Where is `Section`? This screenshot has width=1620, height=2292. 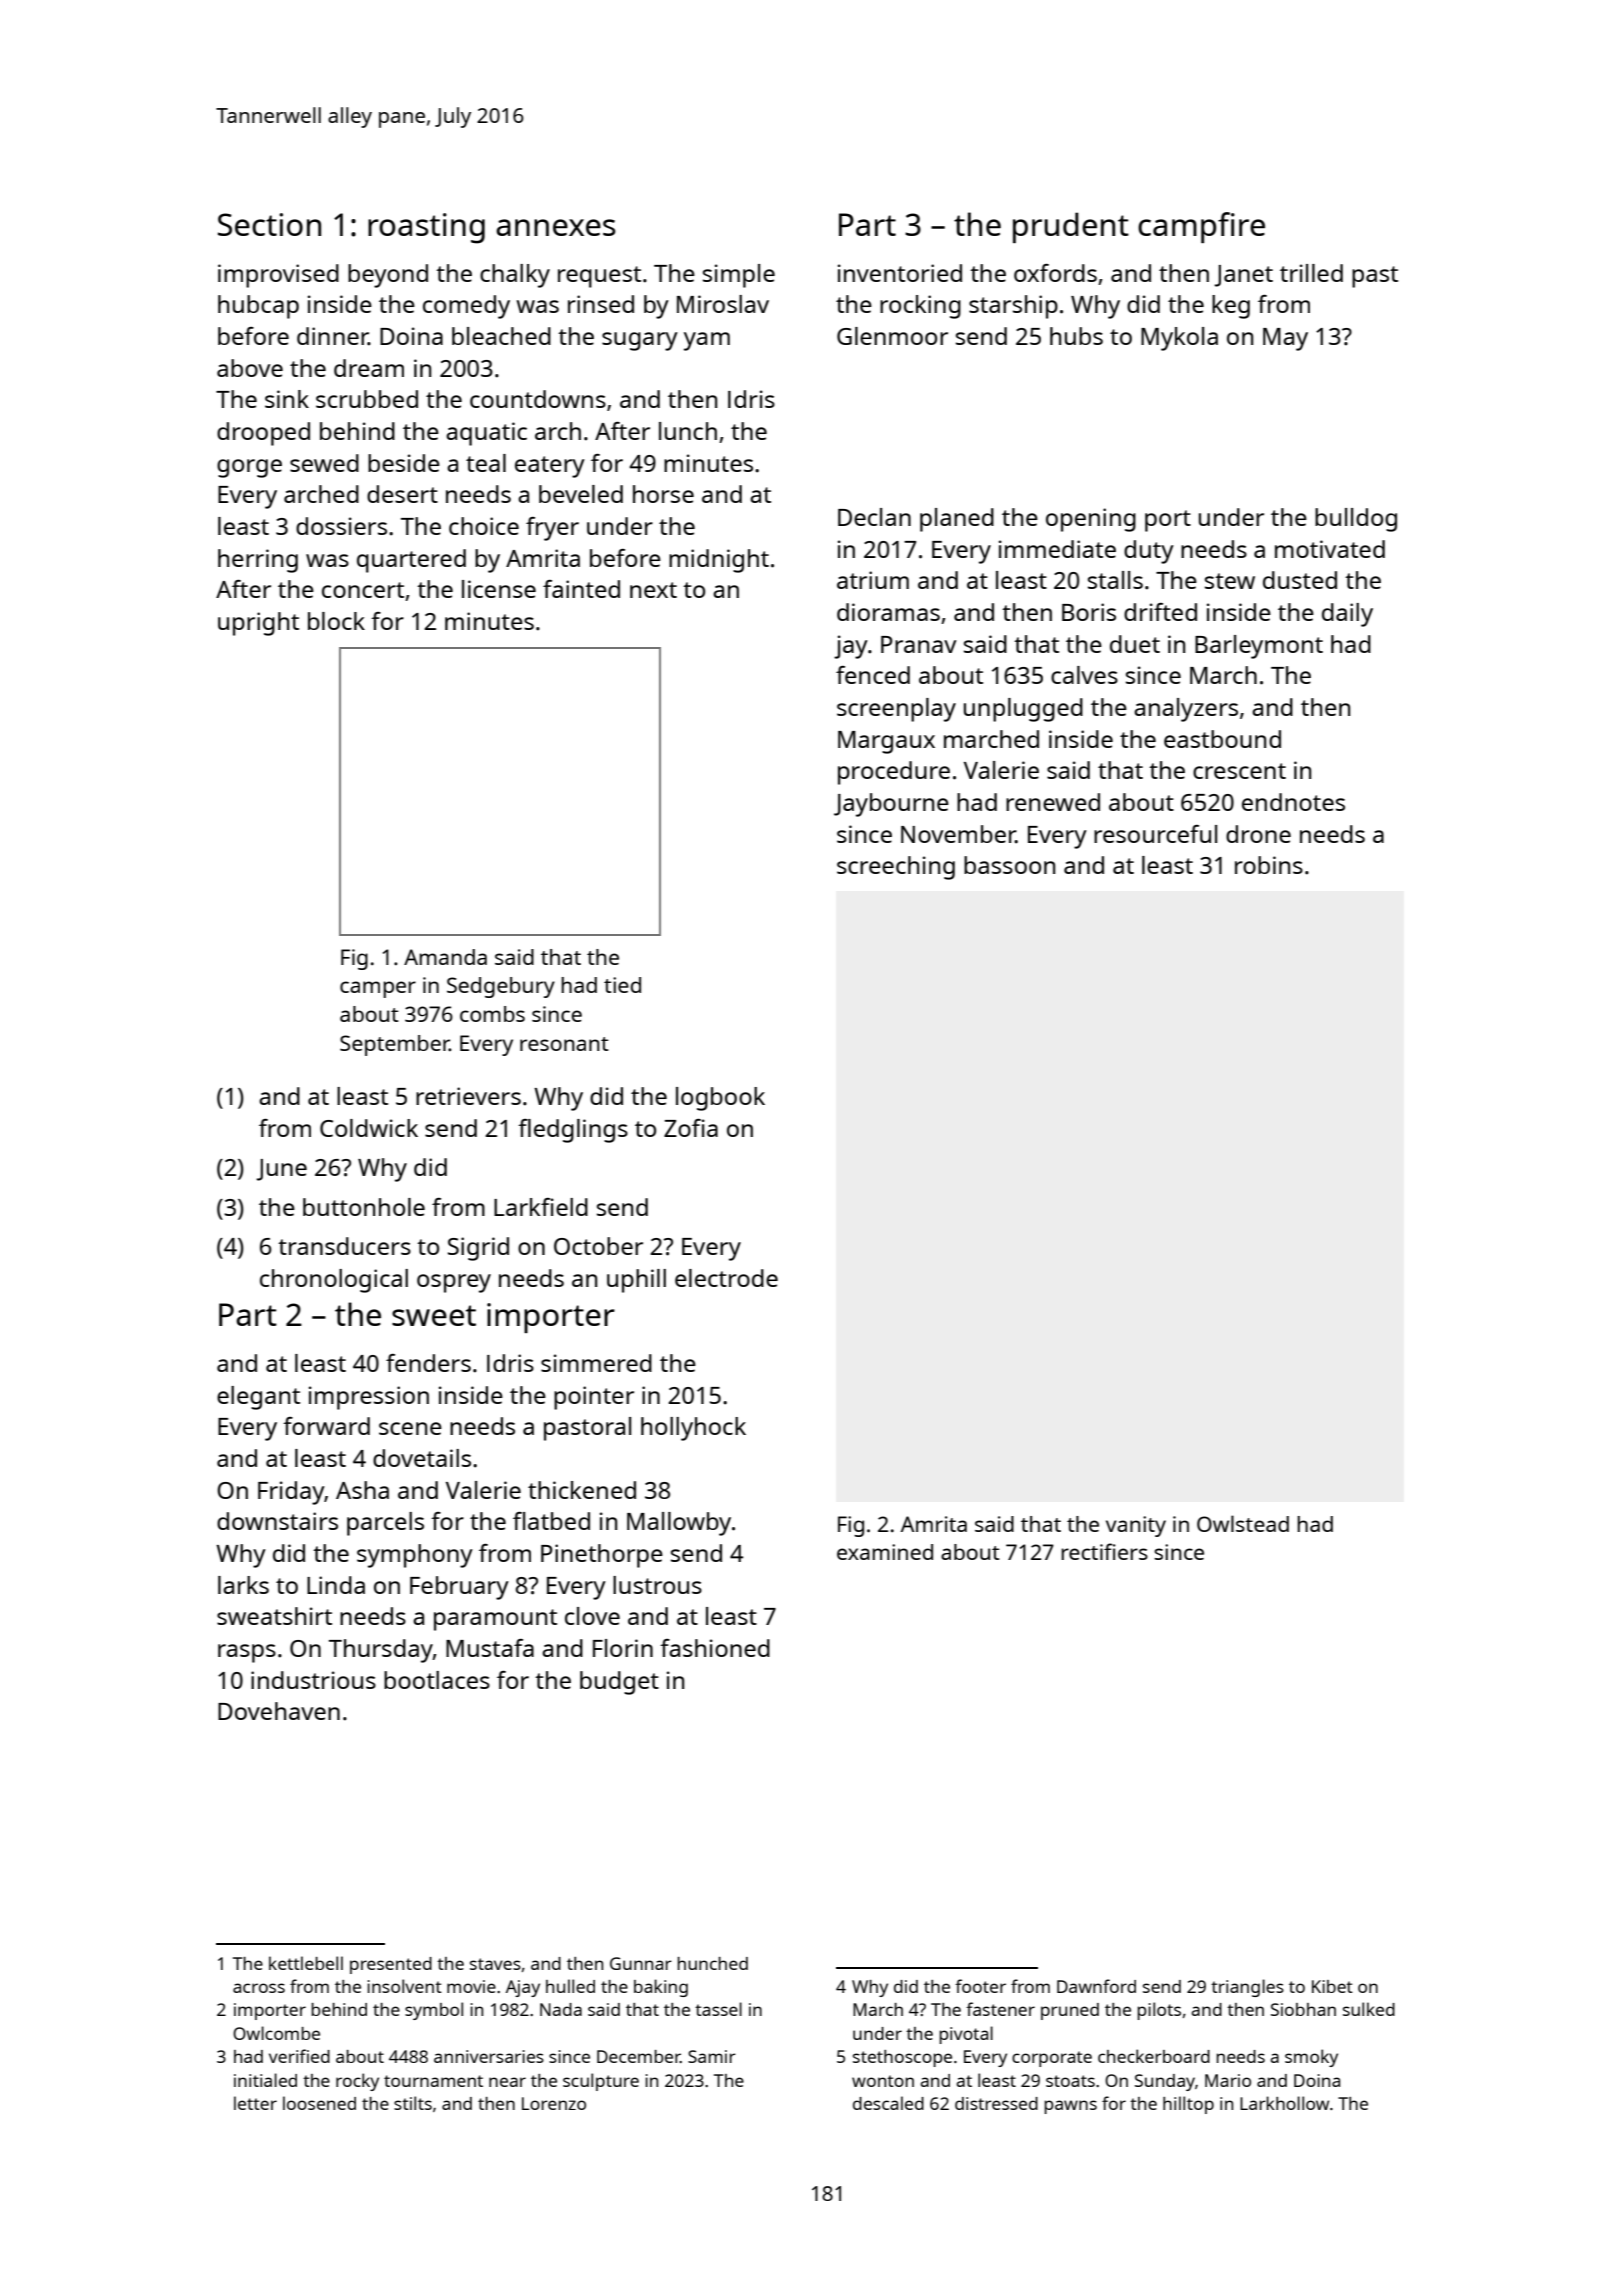
Section is located at coordinates (269, 224).
